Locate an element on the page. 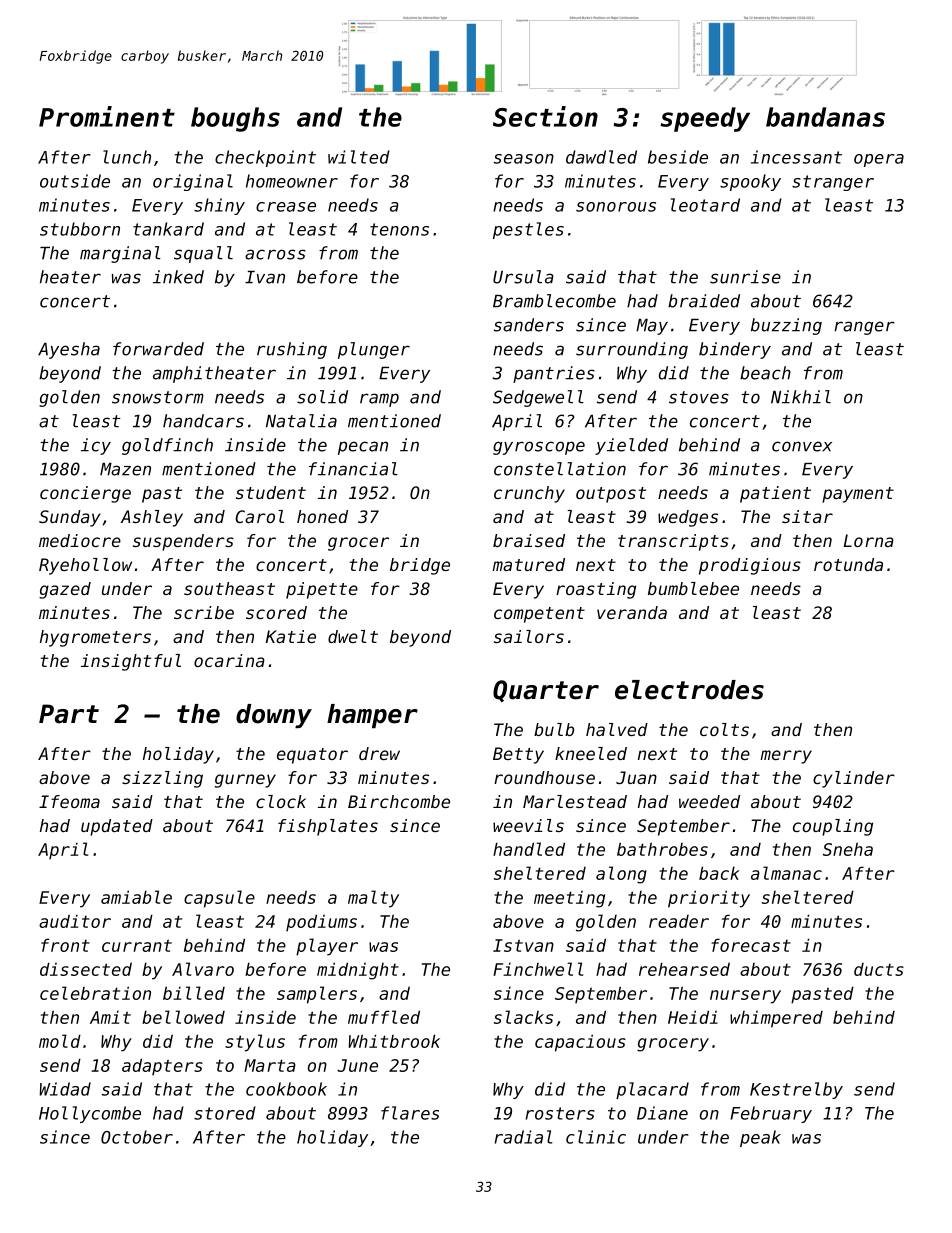 The image size is (952, 1233). rushing is located at coordinates (292, 350).
